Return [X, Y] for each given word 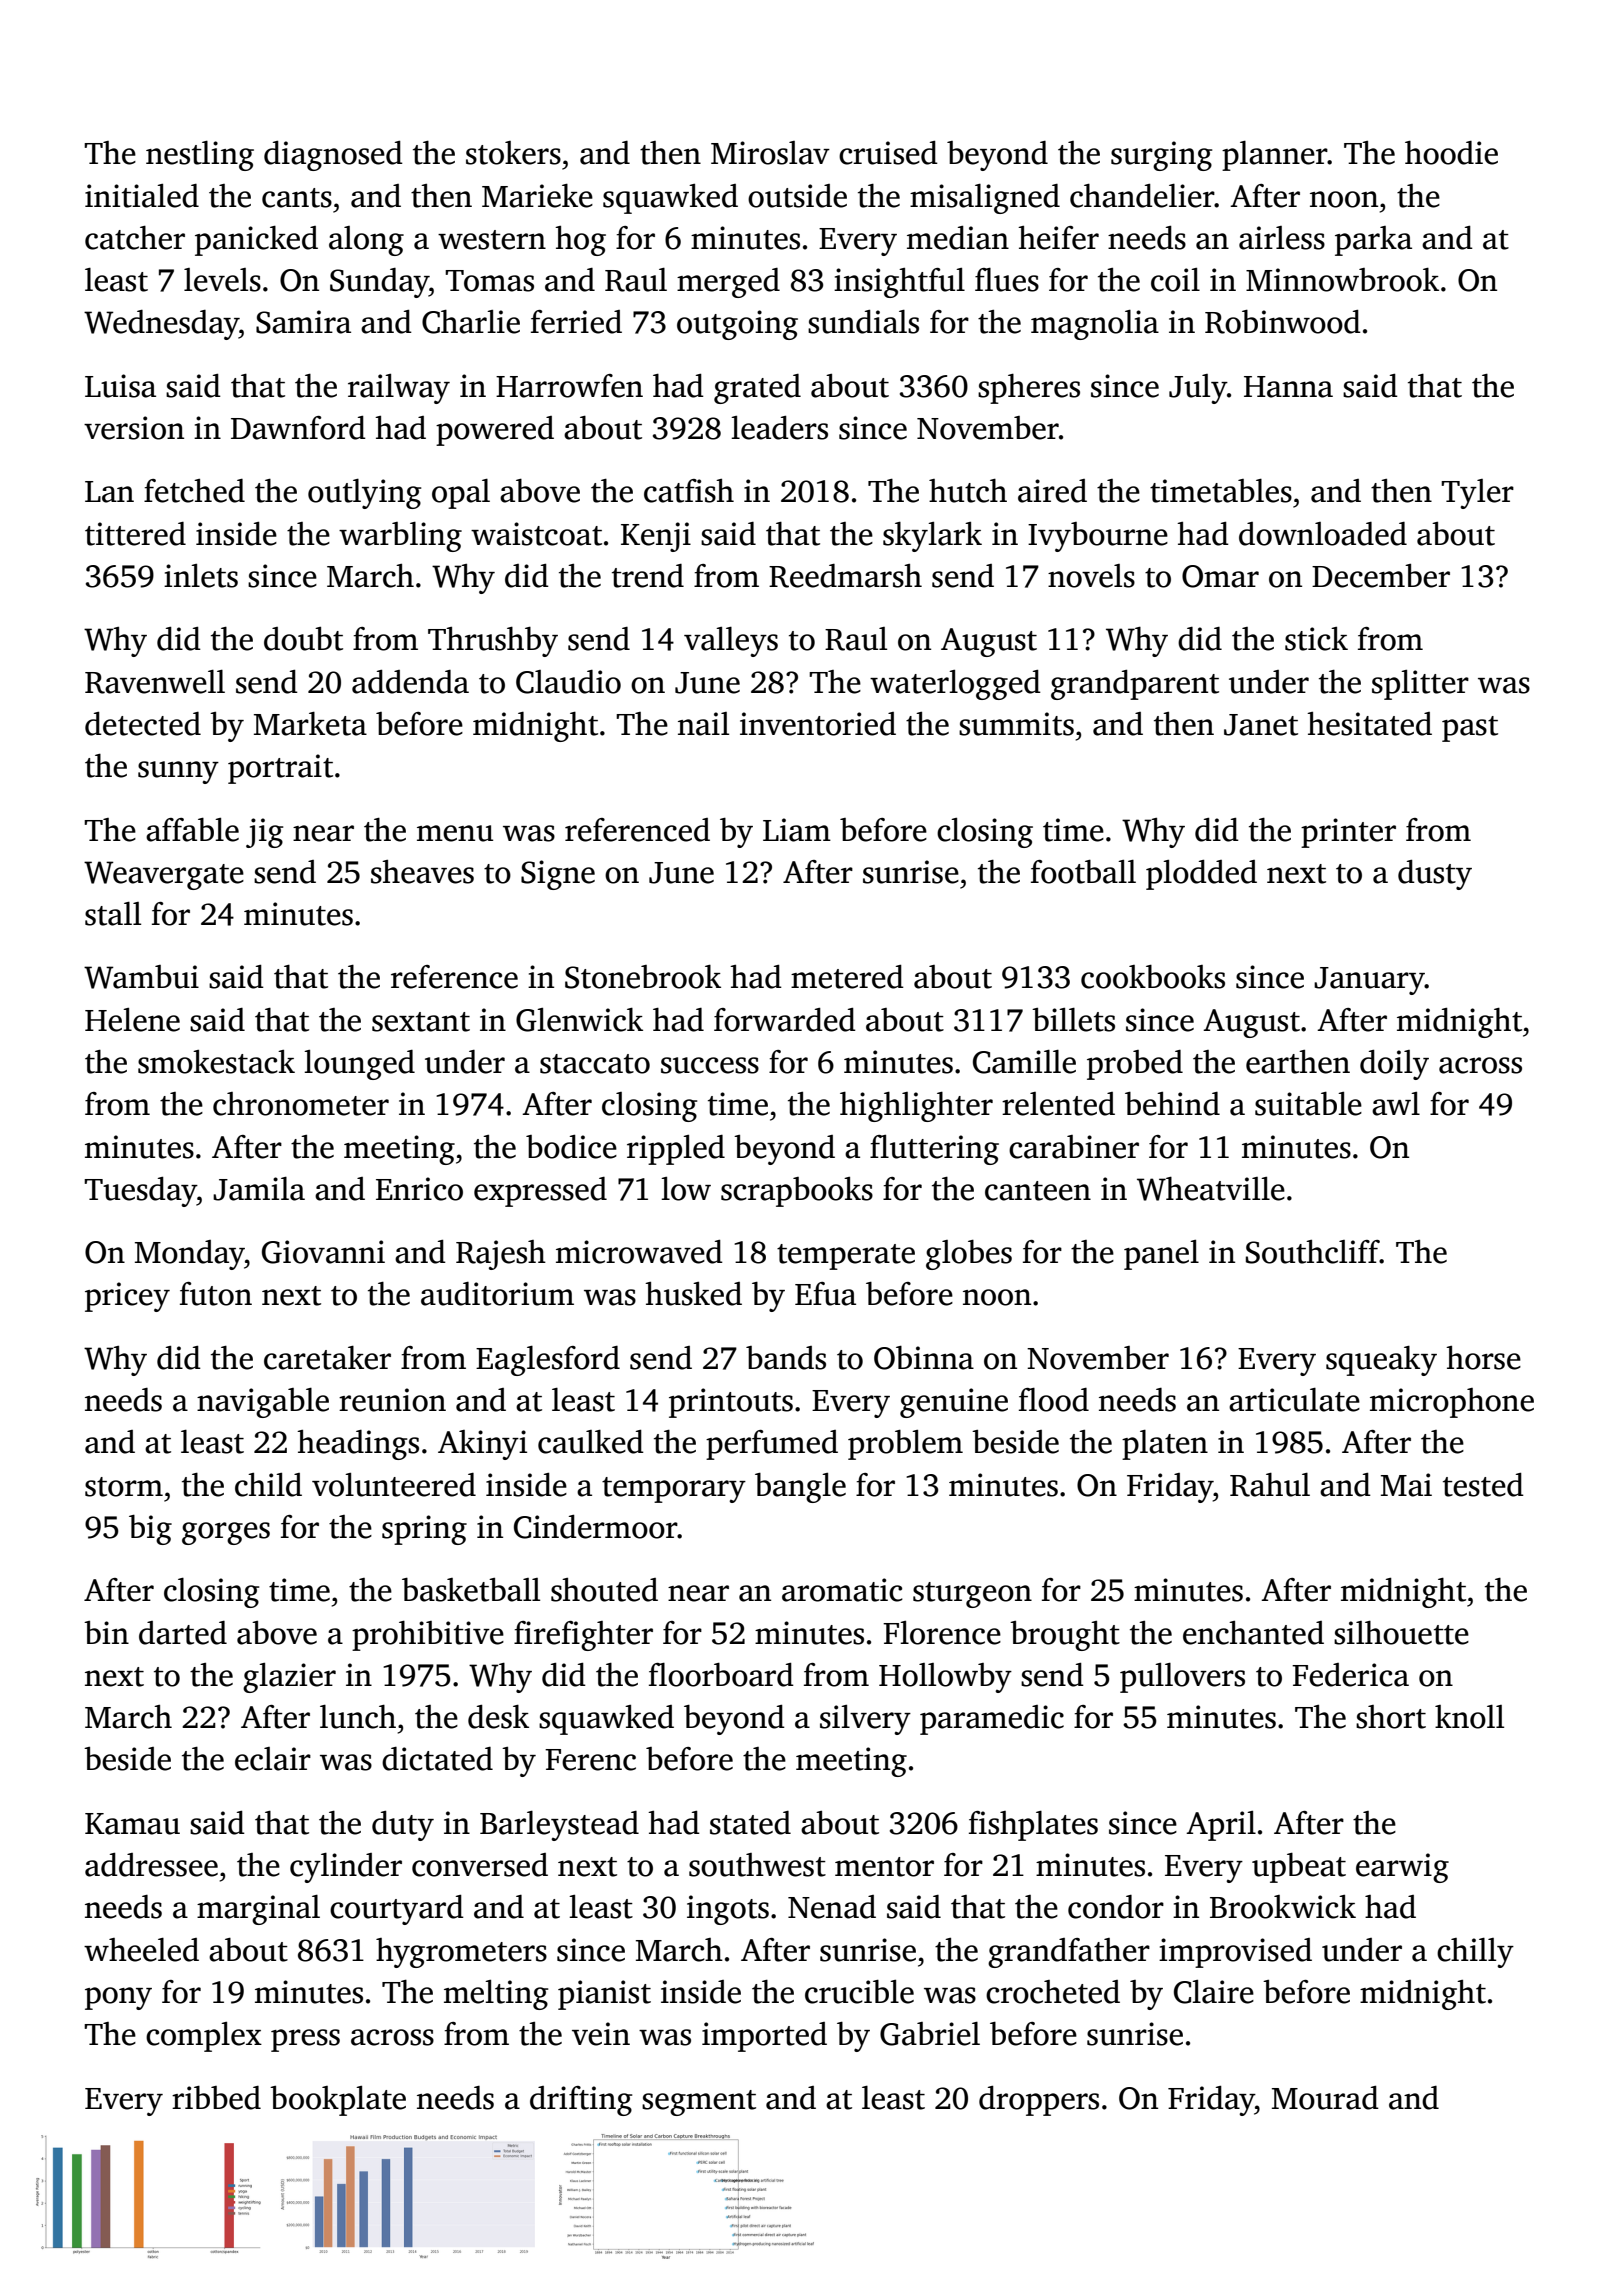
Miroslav [770, 153]
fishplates [1033, 1826]
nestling [200, 156]
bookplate [338, 2101]
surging [1161, 156]
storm [124, 1487]
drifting [581, 2101]
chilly [1475, 1953]
